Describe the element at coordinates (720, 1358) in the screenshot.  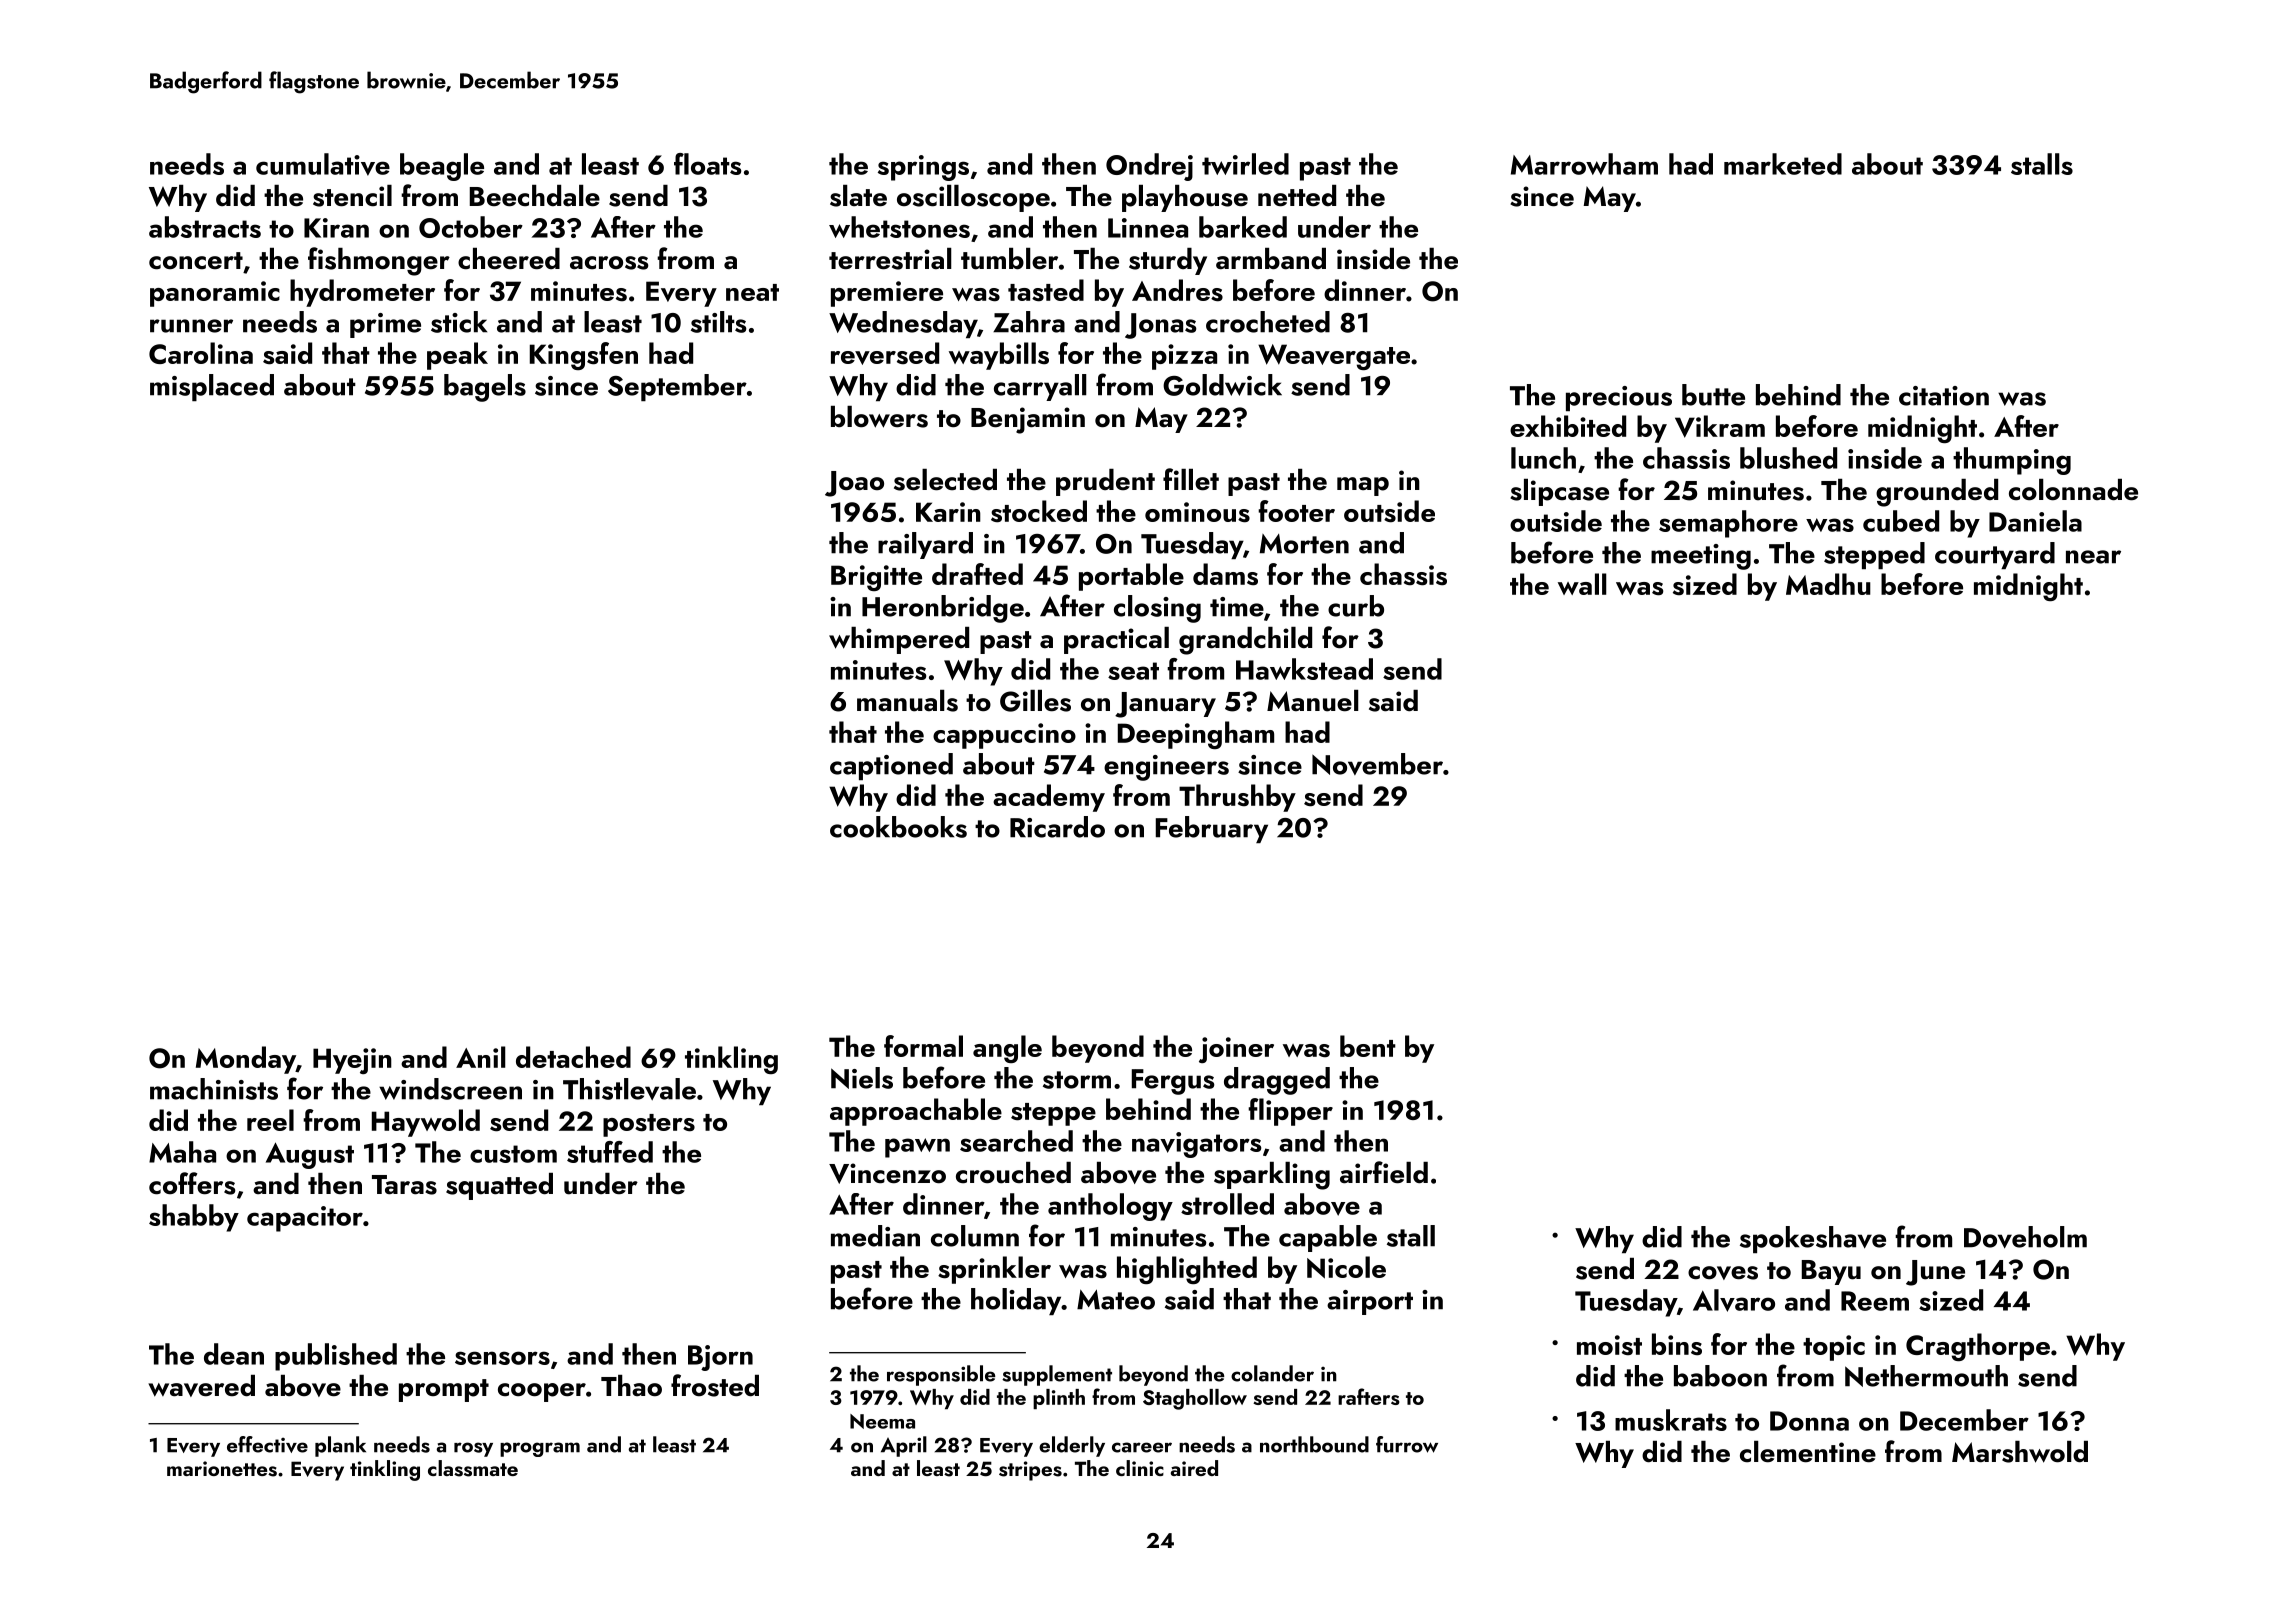
I see `Bjorn` at that location.
